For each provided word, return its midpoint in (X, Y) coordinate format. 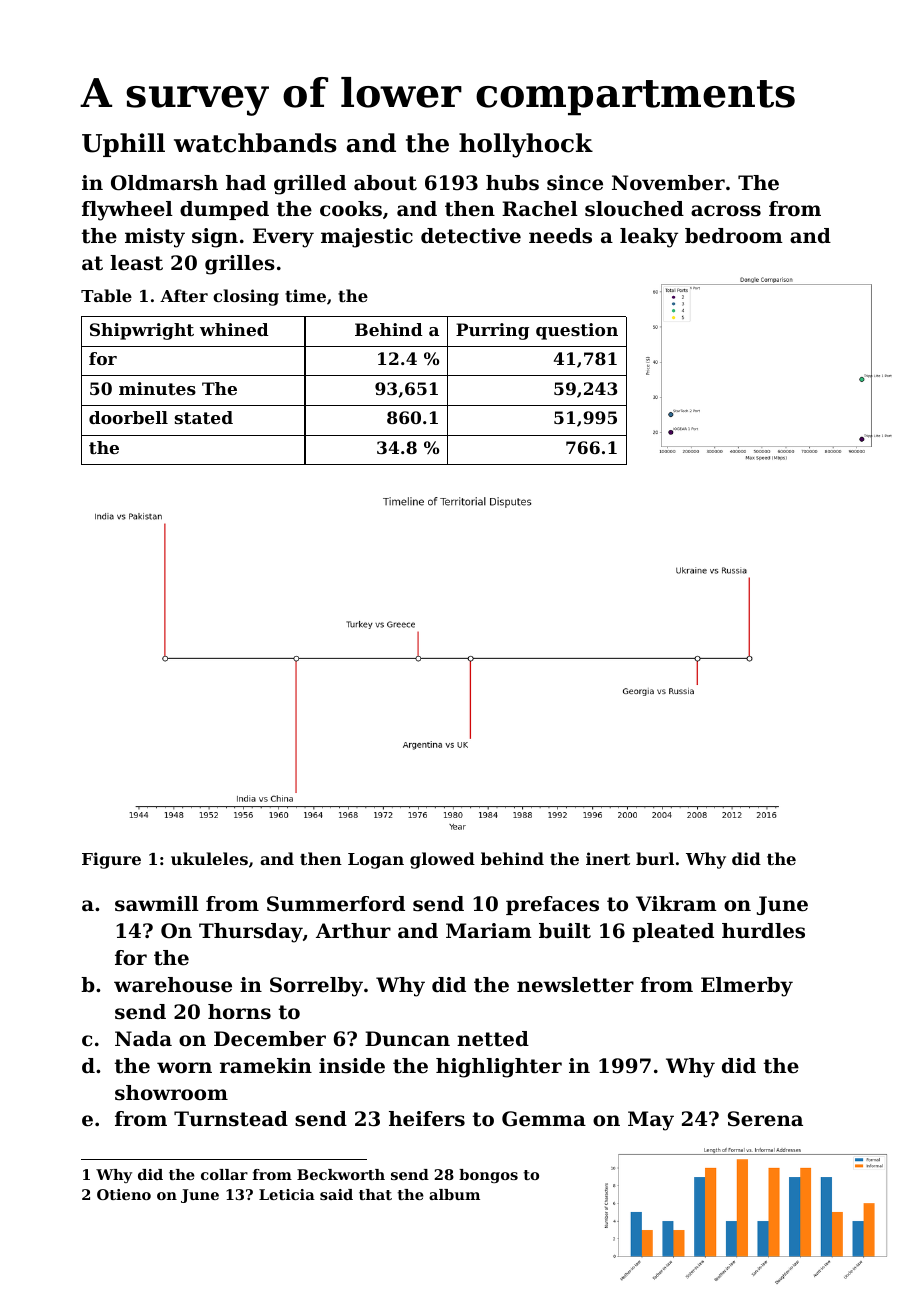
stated (204, 417)
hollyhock (526, 145)
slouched (634, 209)
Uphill (123, 145)
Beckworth (341, 1174)
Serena (765, 1119)
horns (239, 1012)
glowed (442, 860)
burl (655, 858)
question (577, 331)
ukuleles (209, 858)
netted (493, 1039)
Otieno (124, 1194)
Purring (492, 331)
